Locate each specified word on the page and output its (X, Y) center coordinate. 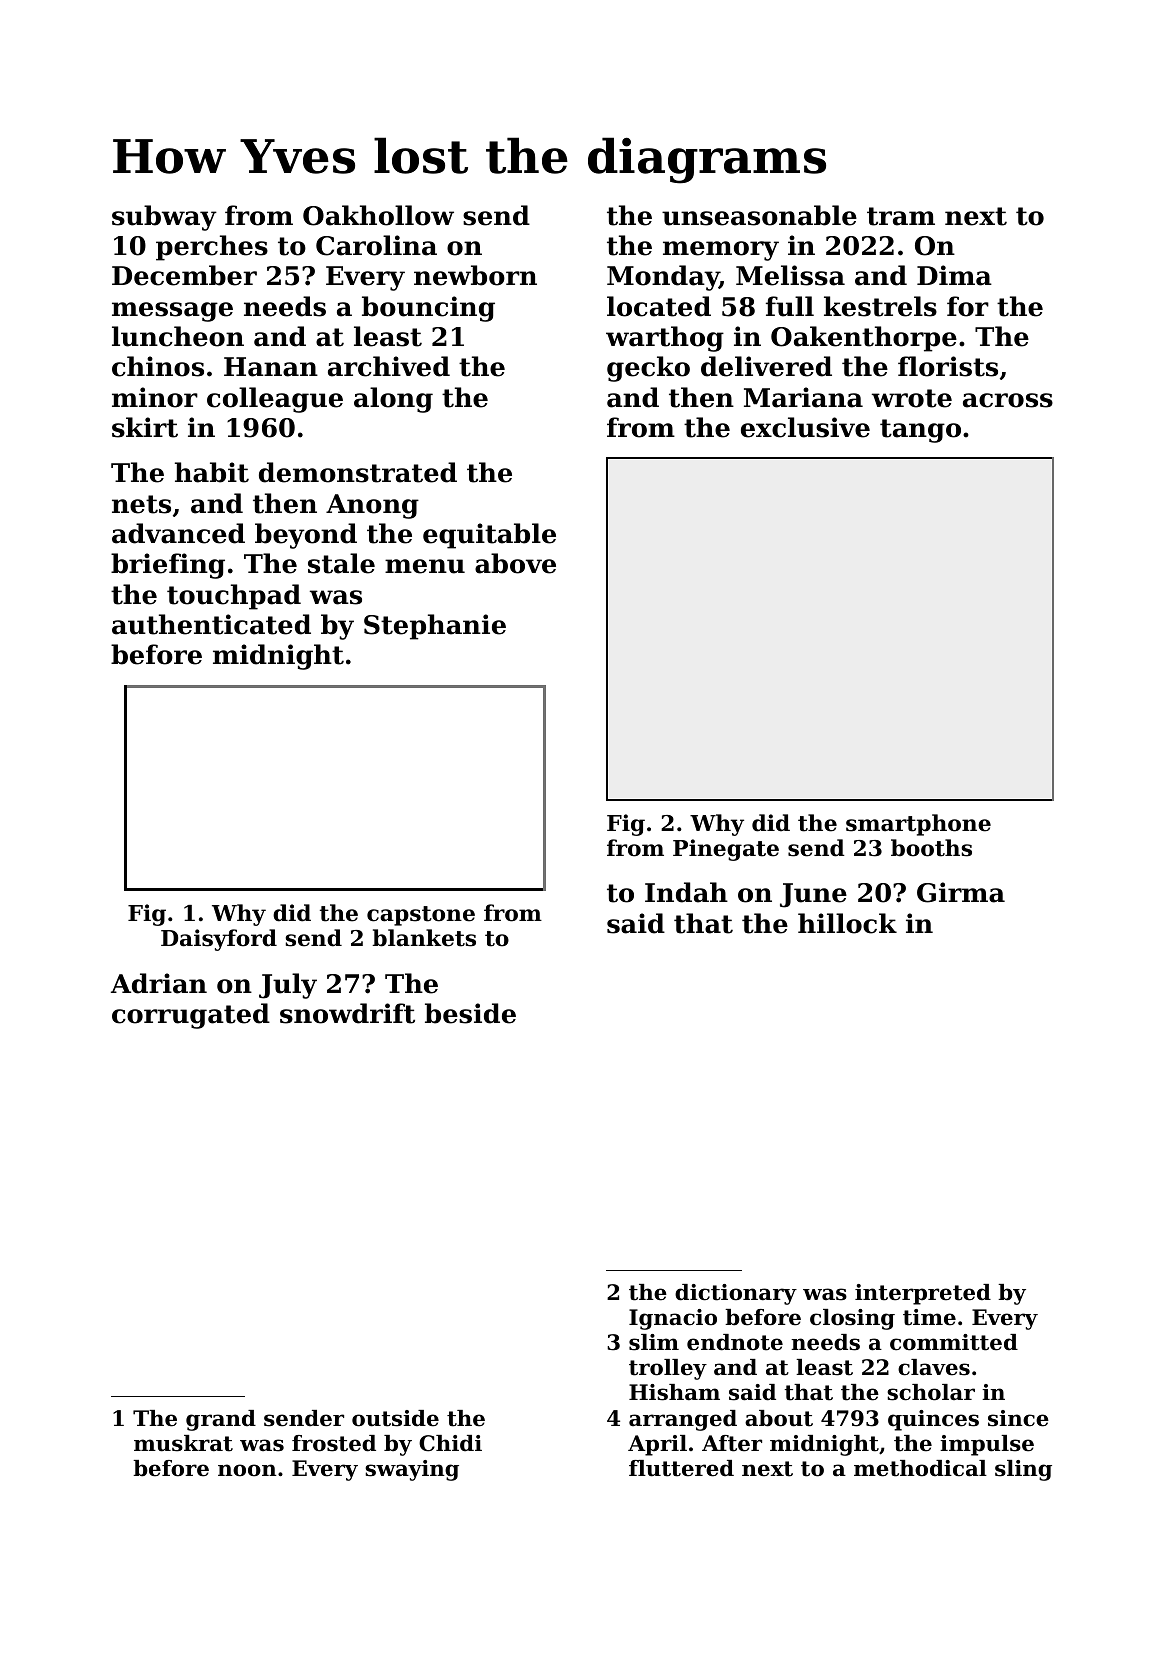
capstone (421, 916)
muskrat (183, 1443)
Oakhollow (378, 215)
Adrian (159, 983)
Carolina (376, 245)
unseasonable (759, 215)
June (813, 895)
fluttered (681, 1468)
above (515, 563)
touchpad (234, 597)
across (1008, 400)
